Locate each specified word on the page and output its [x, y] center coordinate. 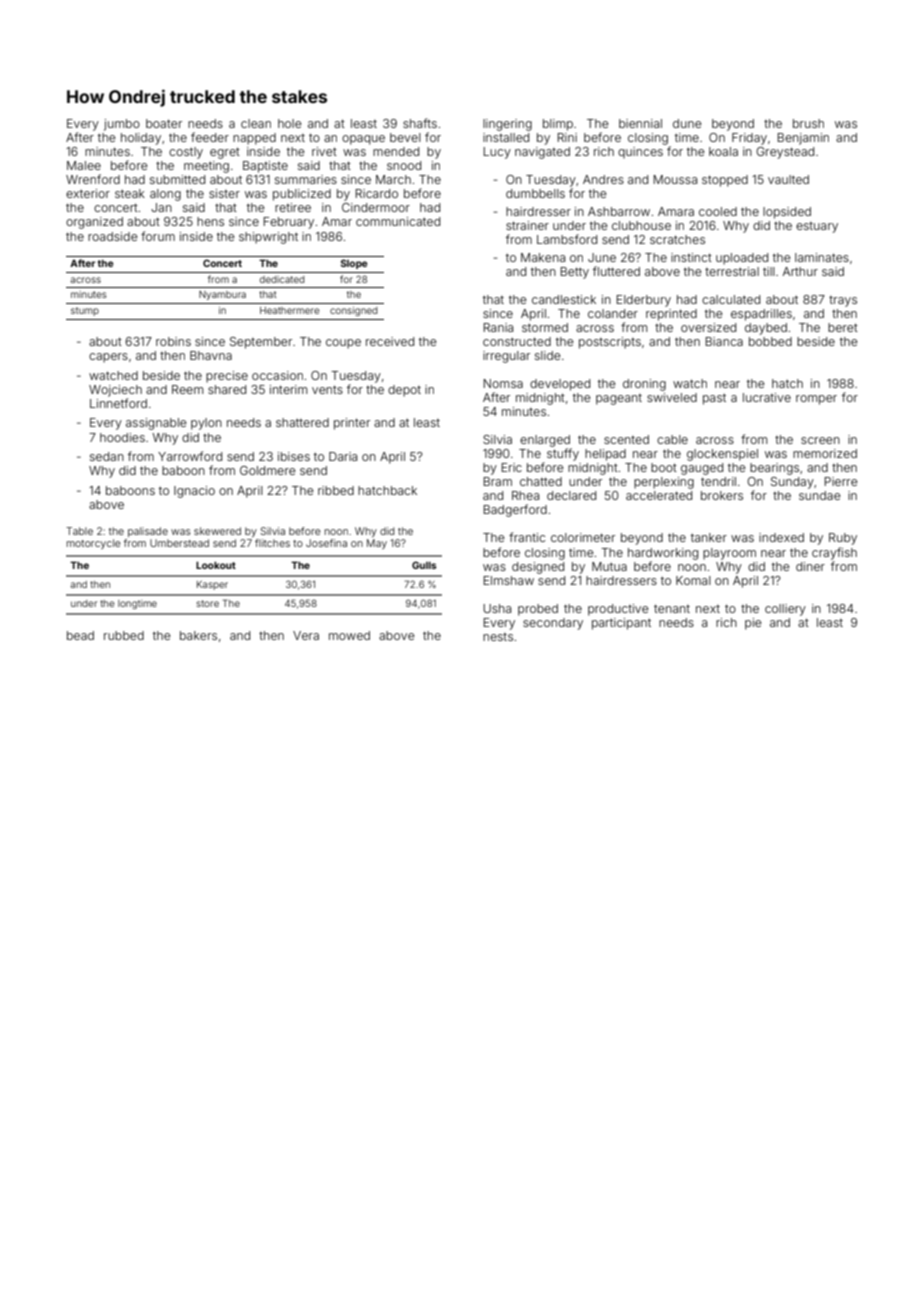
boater [164, 123]
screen [820, 440]
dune [687, 123]
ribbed [336, 490]
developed [560, 385]
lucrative [767, 397]
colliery [785, 610]
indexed [781, 537]
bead [80, 635]
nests [498, 637]
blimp [558, 125]
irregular [506, 357]
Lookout [216, 565]
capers [108, 358]
